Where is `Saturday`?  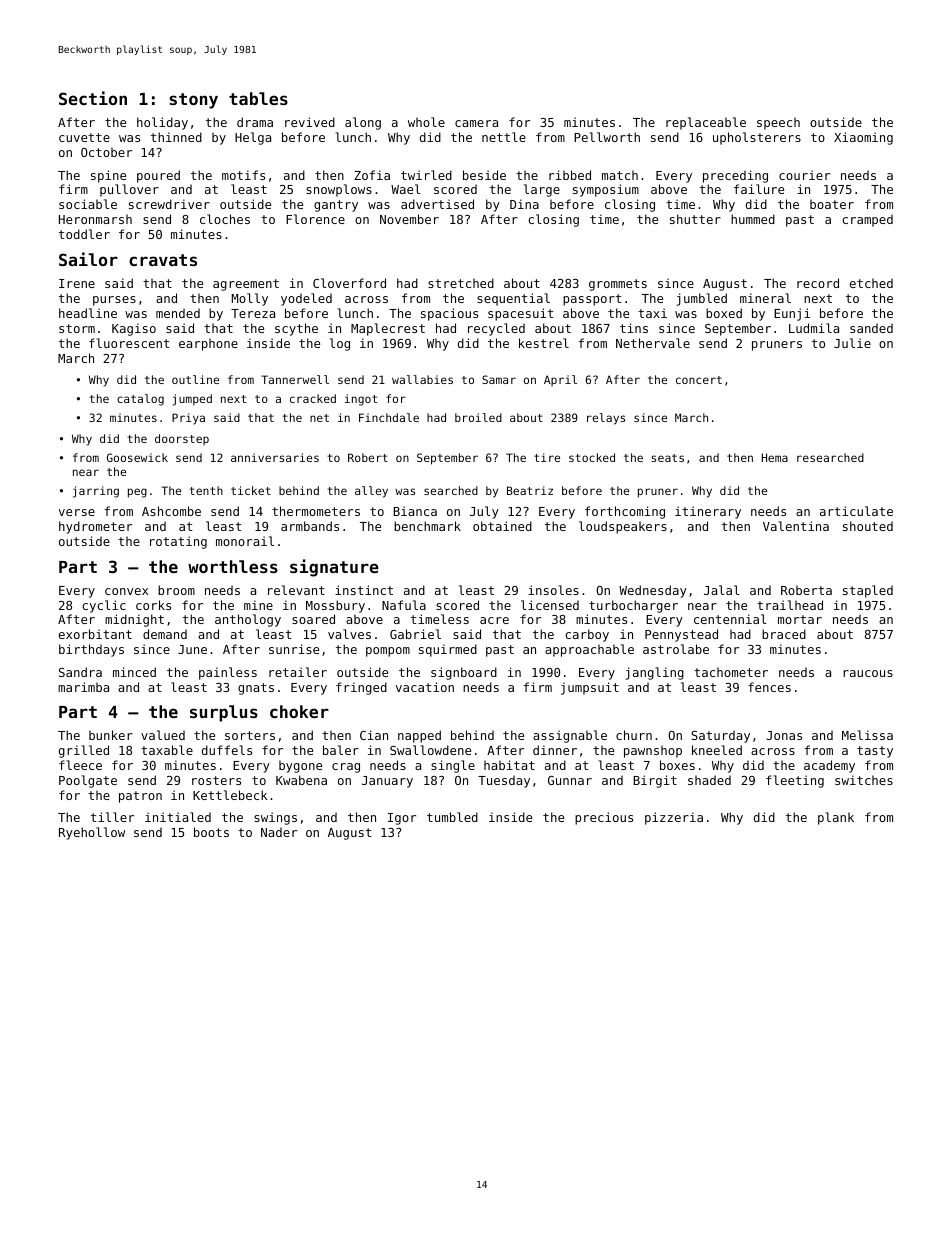 Saturday is located at coordinates (720, 736).
